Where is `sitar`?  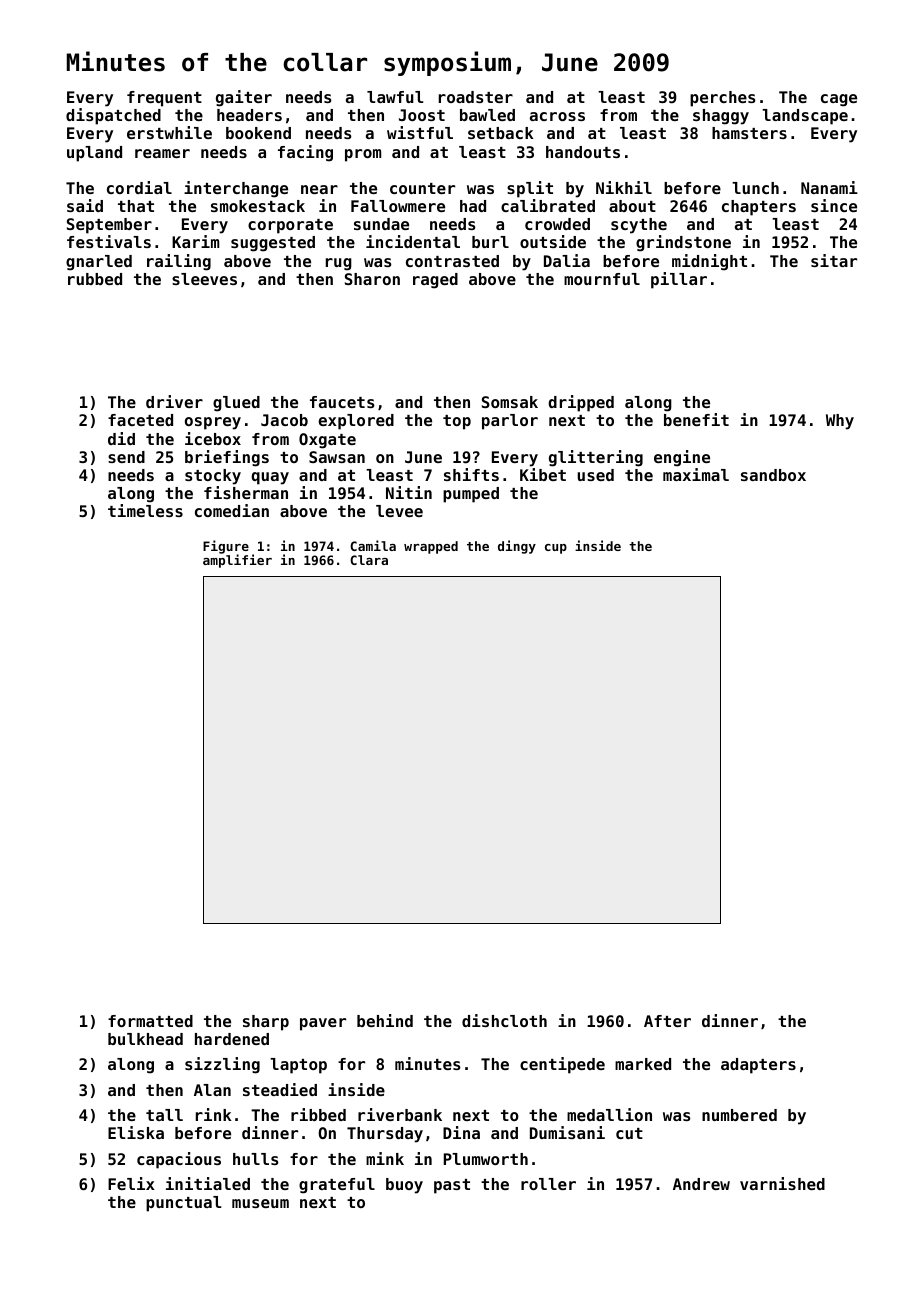
sitar is located at coordinates (834, 260).
